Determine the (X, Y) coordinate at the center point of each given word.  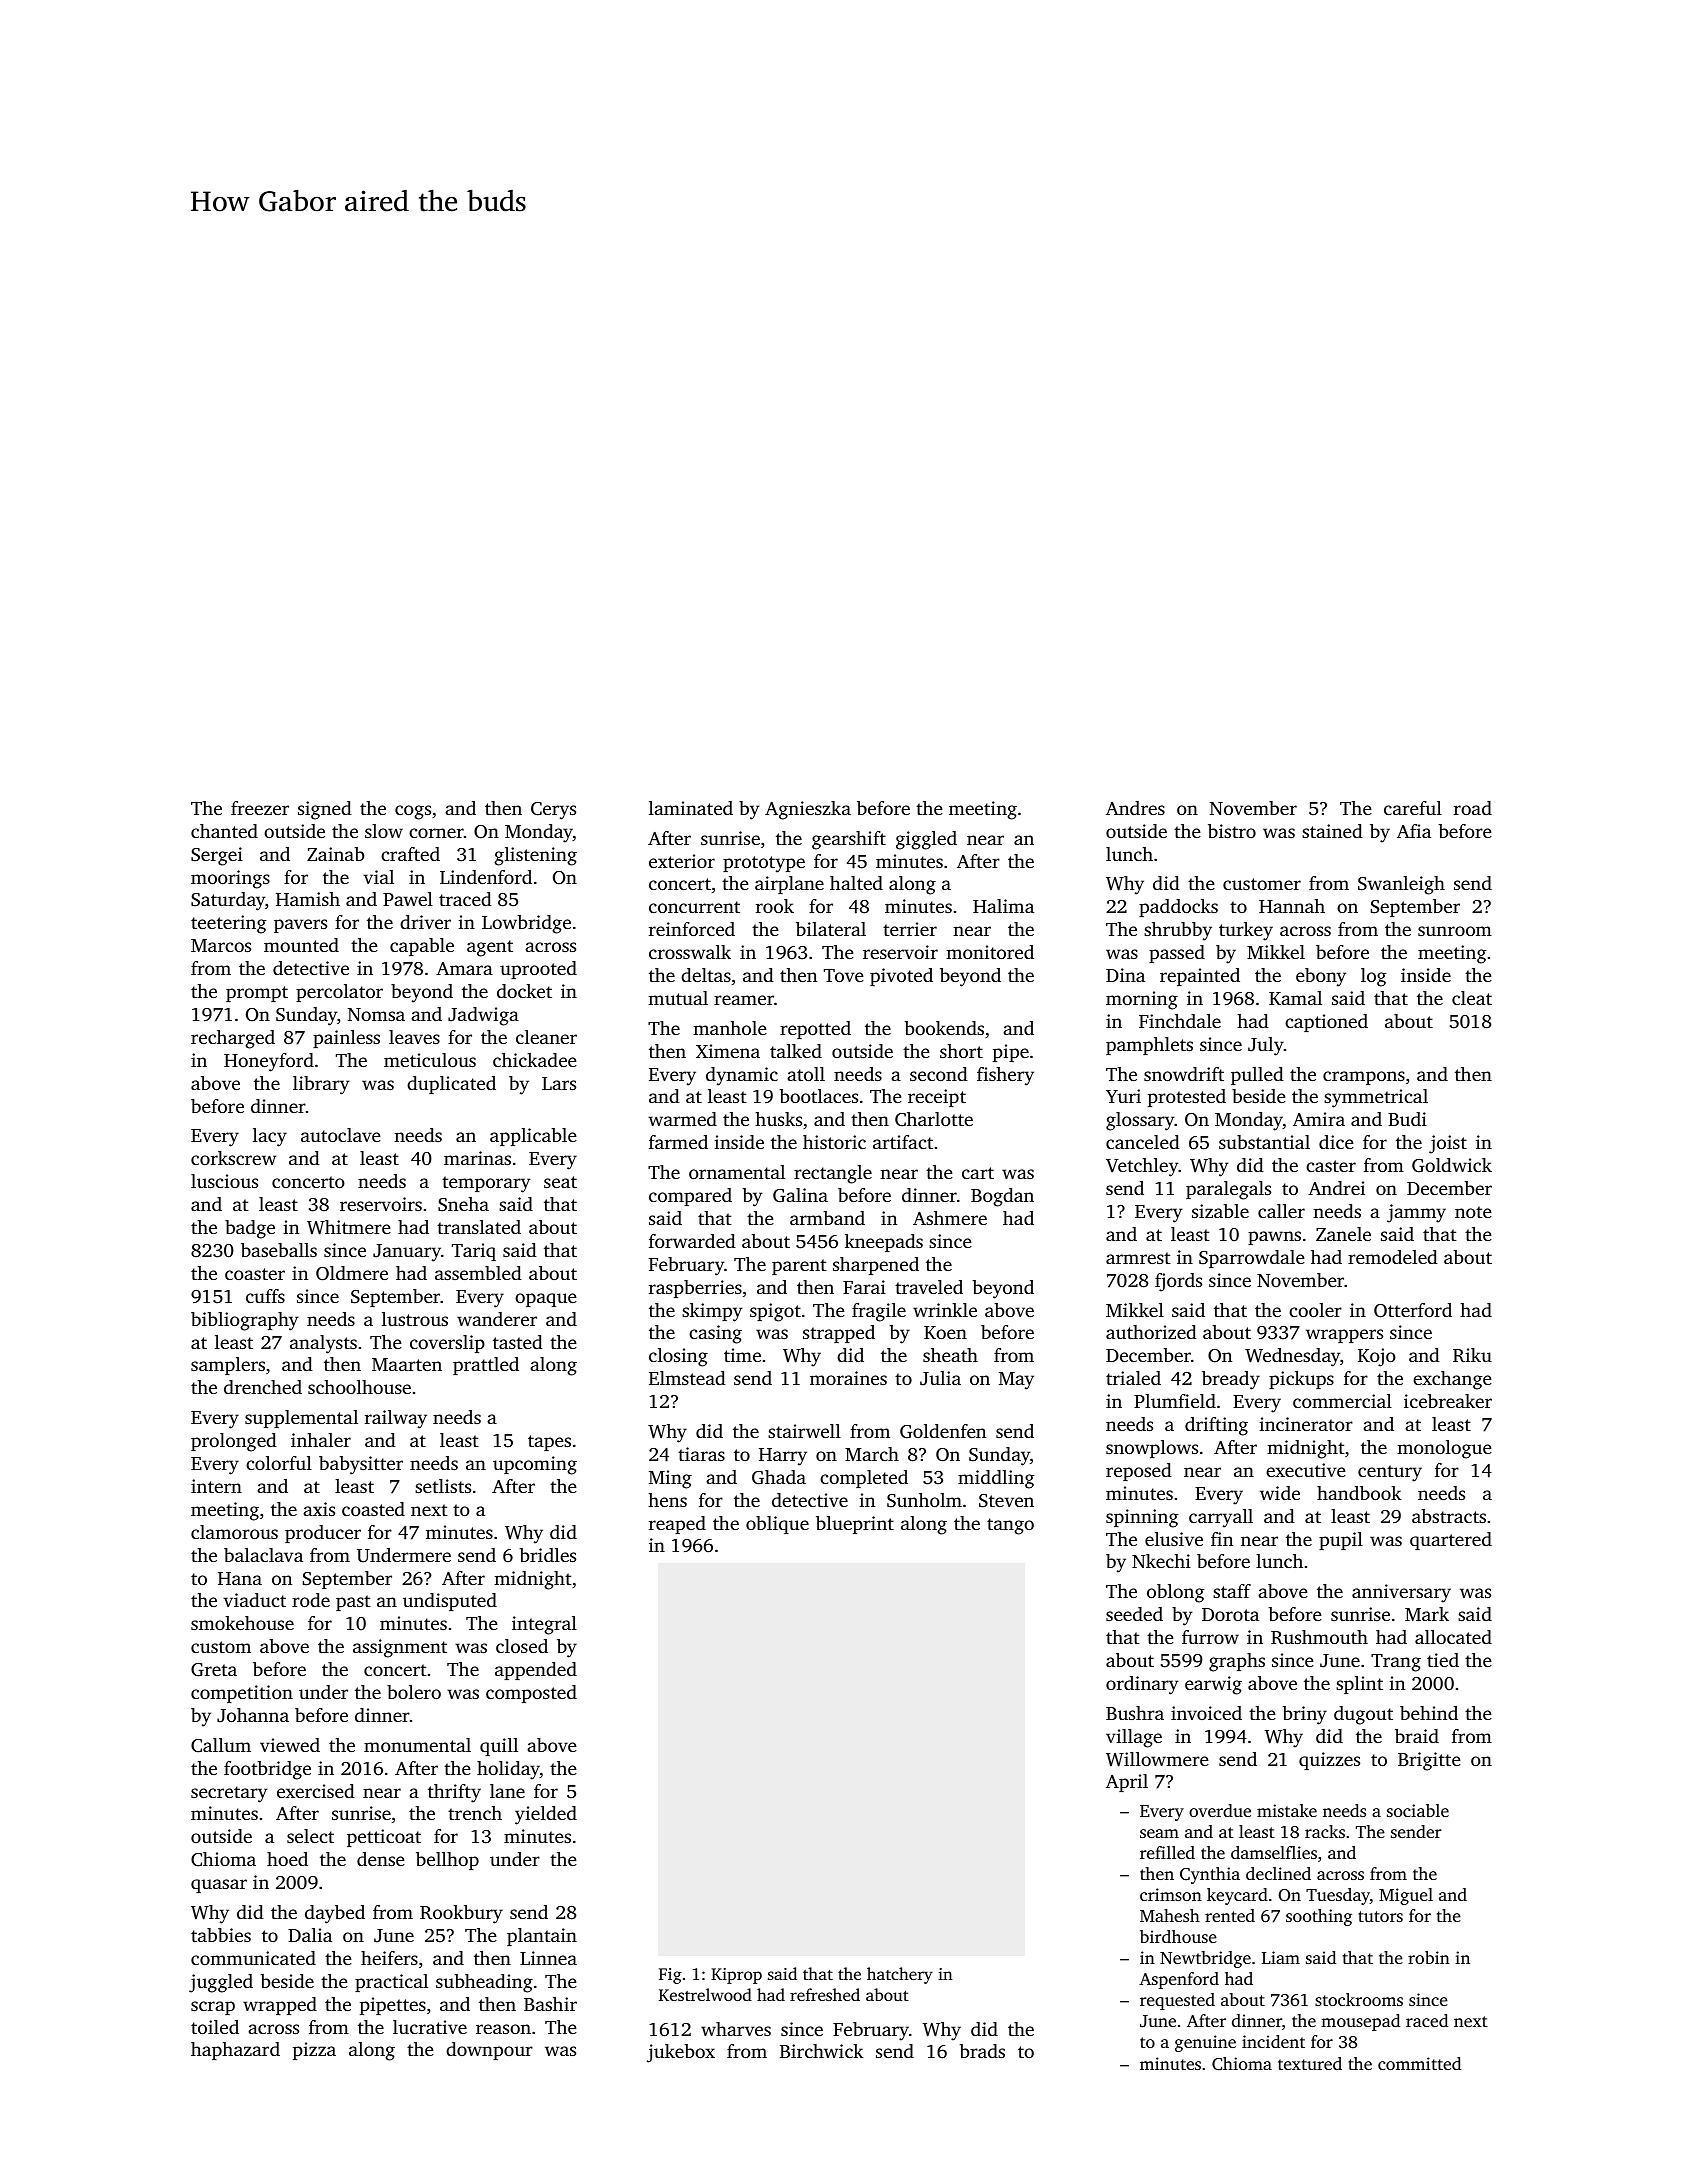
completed (864, 1479)
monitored (990, 952)
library (321, 1085)
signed (325, 810)
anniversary (1401, 1593)
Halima (1003, 906)
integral (544, 1625)
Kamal (1295, 998)
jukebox (681, 2053)
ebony (1321, 977)
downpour (489, 2051)
